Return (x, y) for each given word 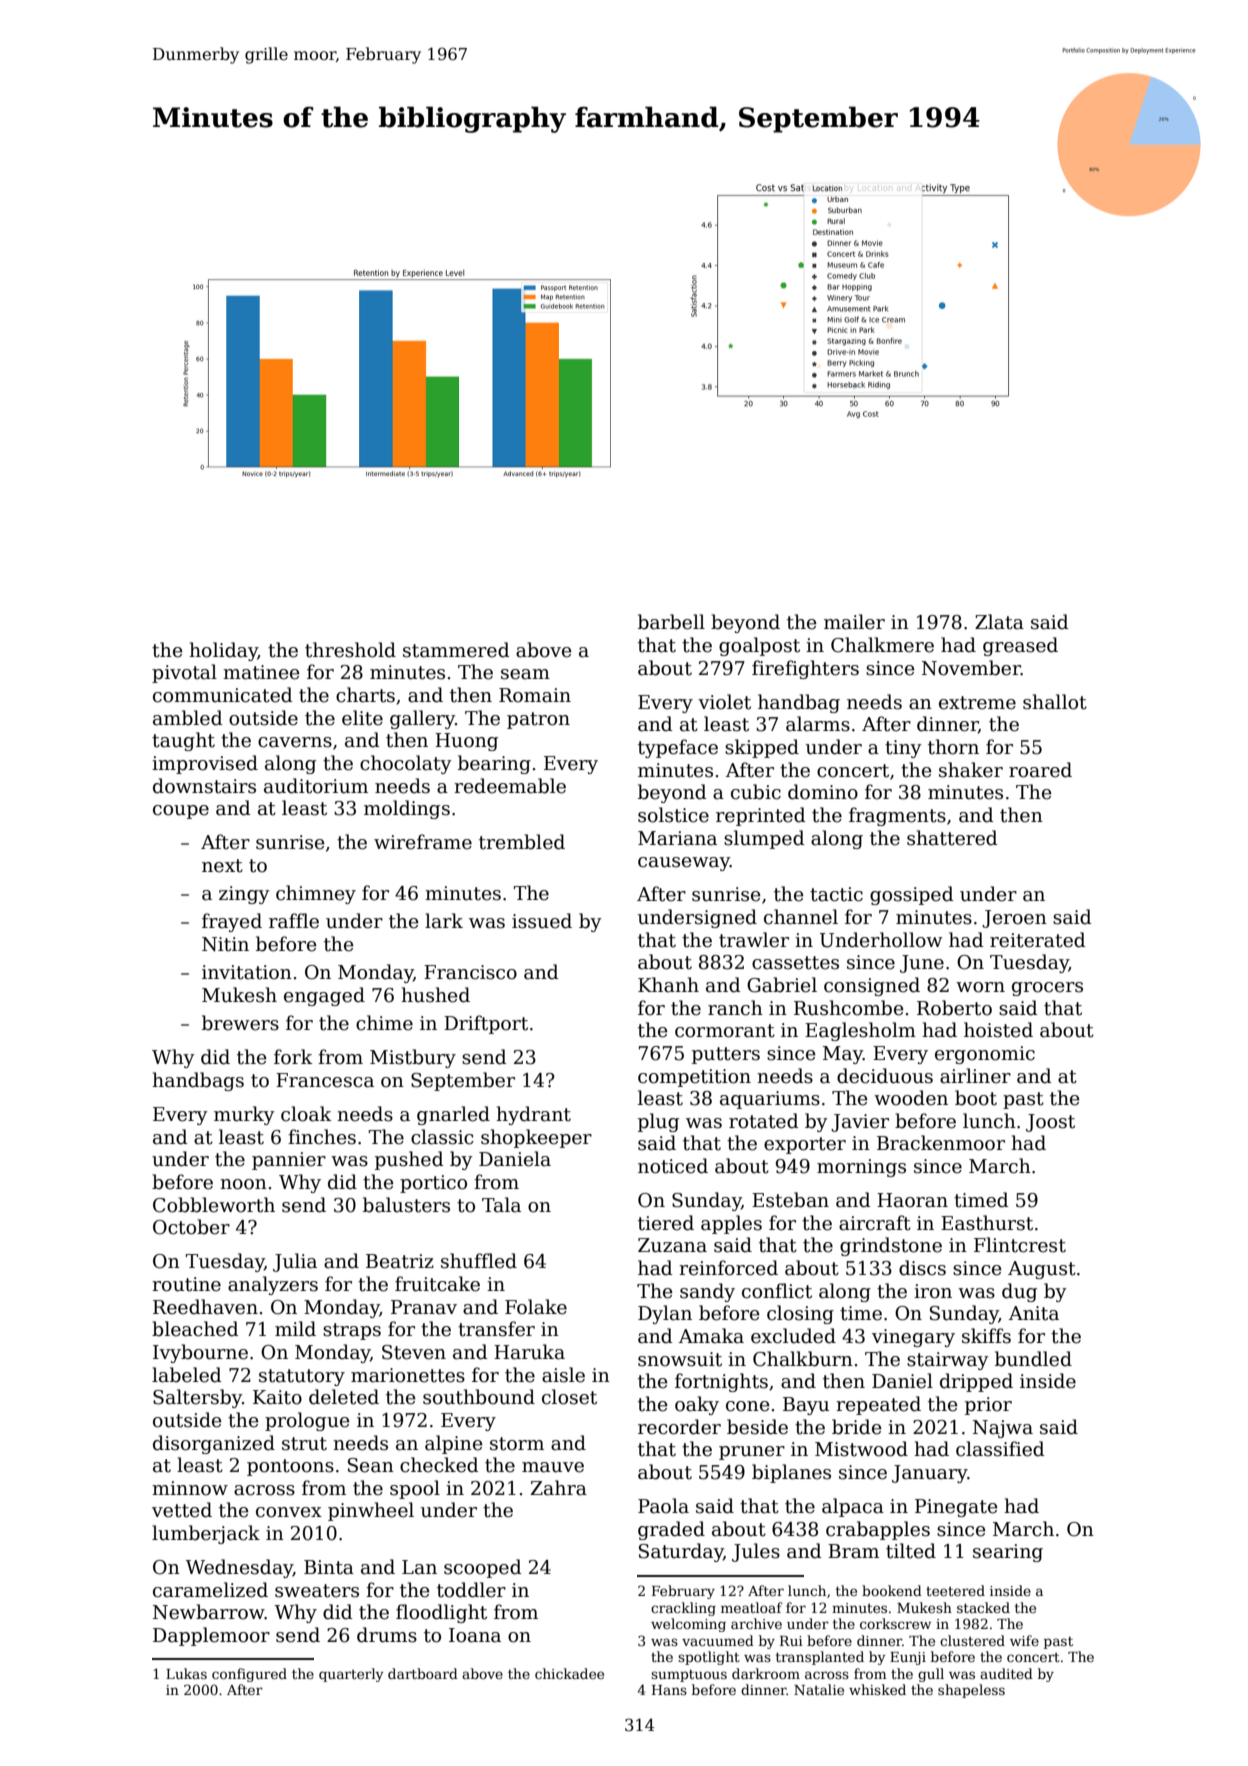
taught (183, 741)
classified (1000, 1449)
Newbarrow (209, 1612)
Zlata (999, 622)
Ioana (475, 1635)
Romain (535, 695)
